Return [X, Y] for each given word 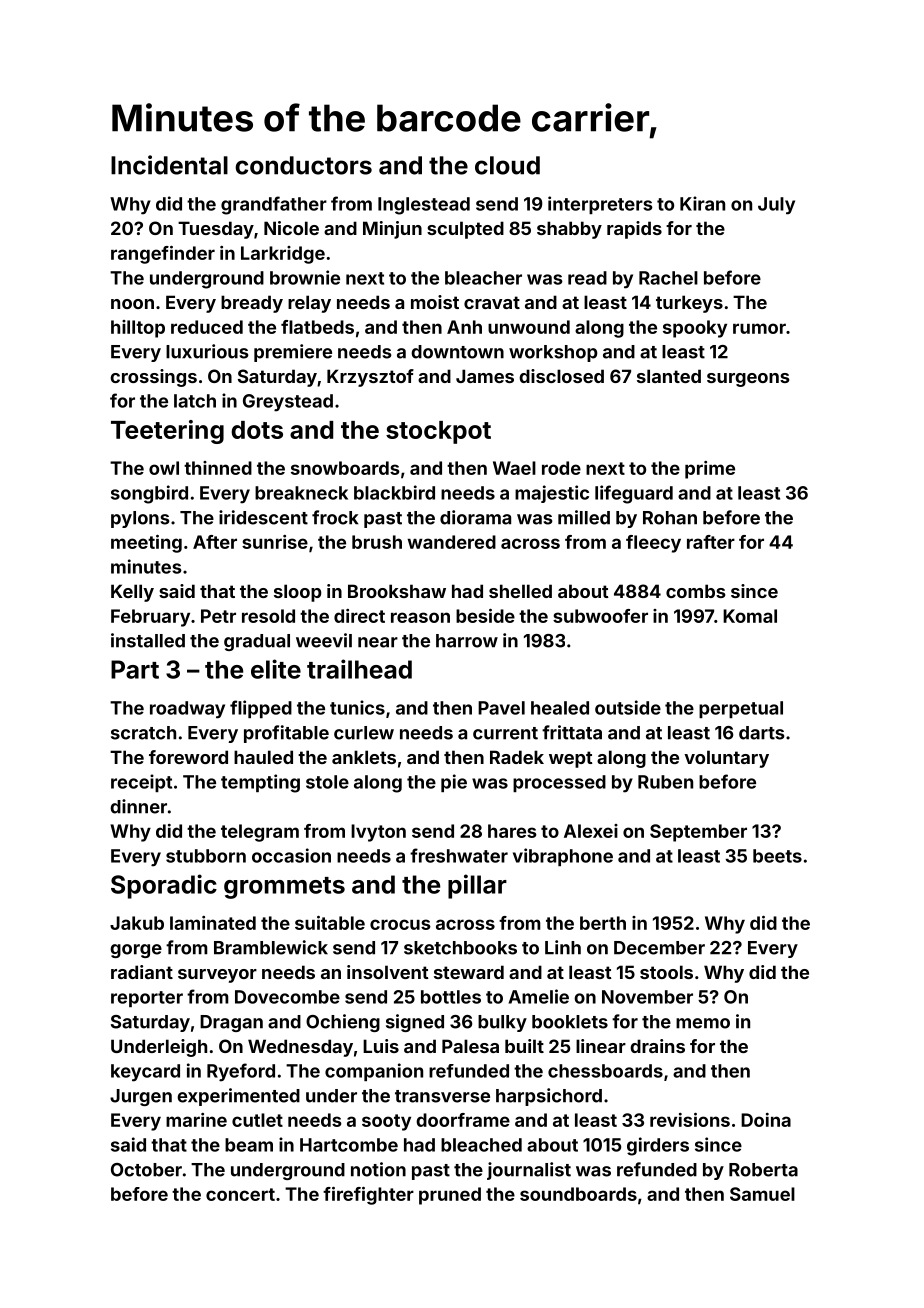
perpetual [741, 709]
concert [240, 1194]
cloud [507, 165]
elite [276, 669]
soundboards [578, 1194]
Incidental [169, 165]
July [776, 206]
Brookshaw [397, 591]
